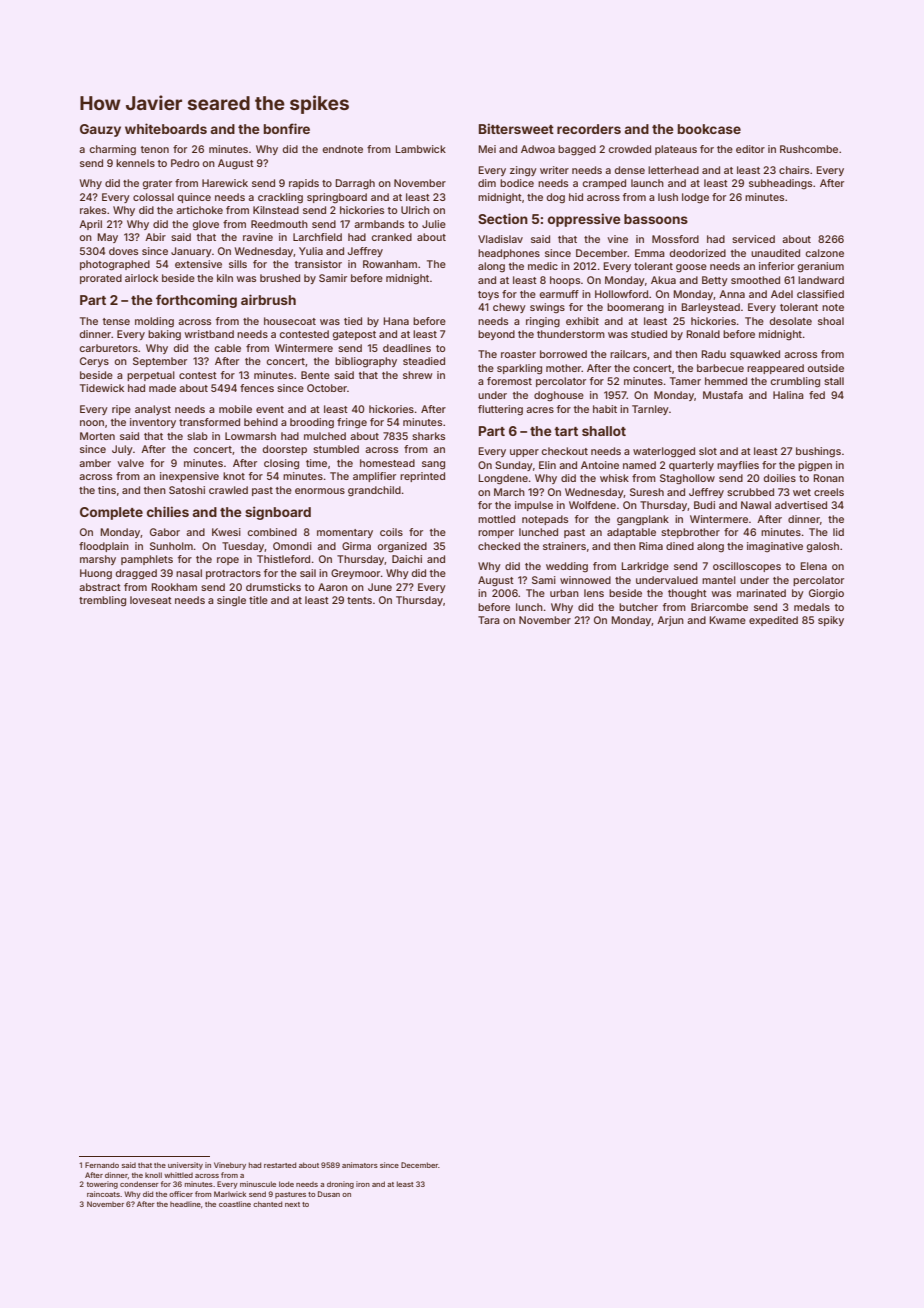  I want to click on Darragh, so click(355, 184).
